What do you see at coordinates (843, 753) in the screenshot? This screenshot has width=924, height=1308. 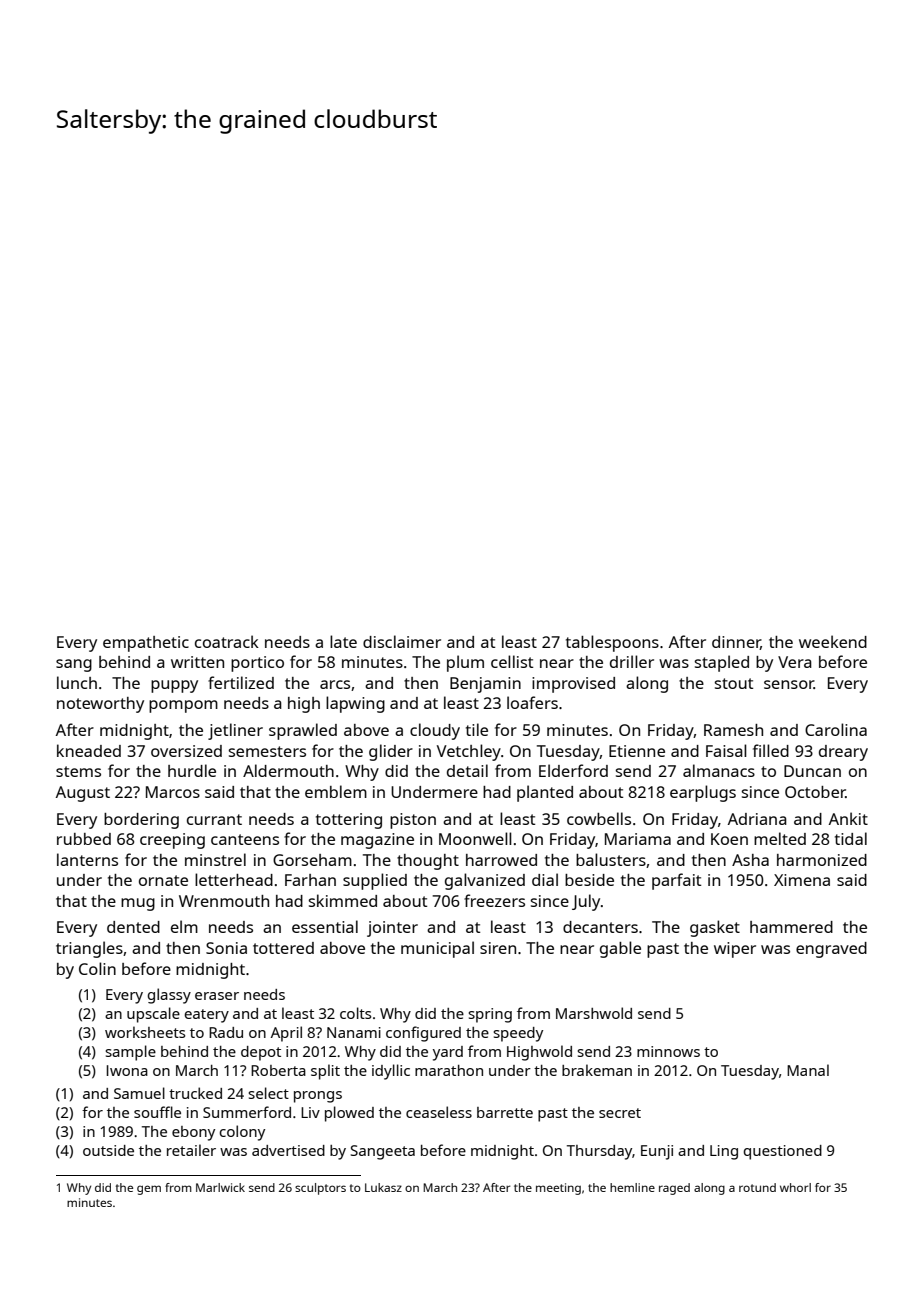 I see `dreary` at bounding box center [843, 753].
